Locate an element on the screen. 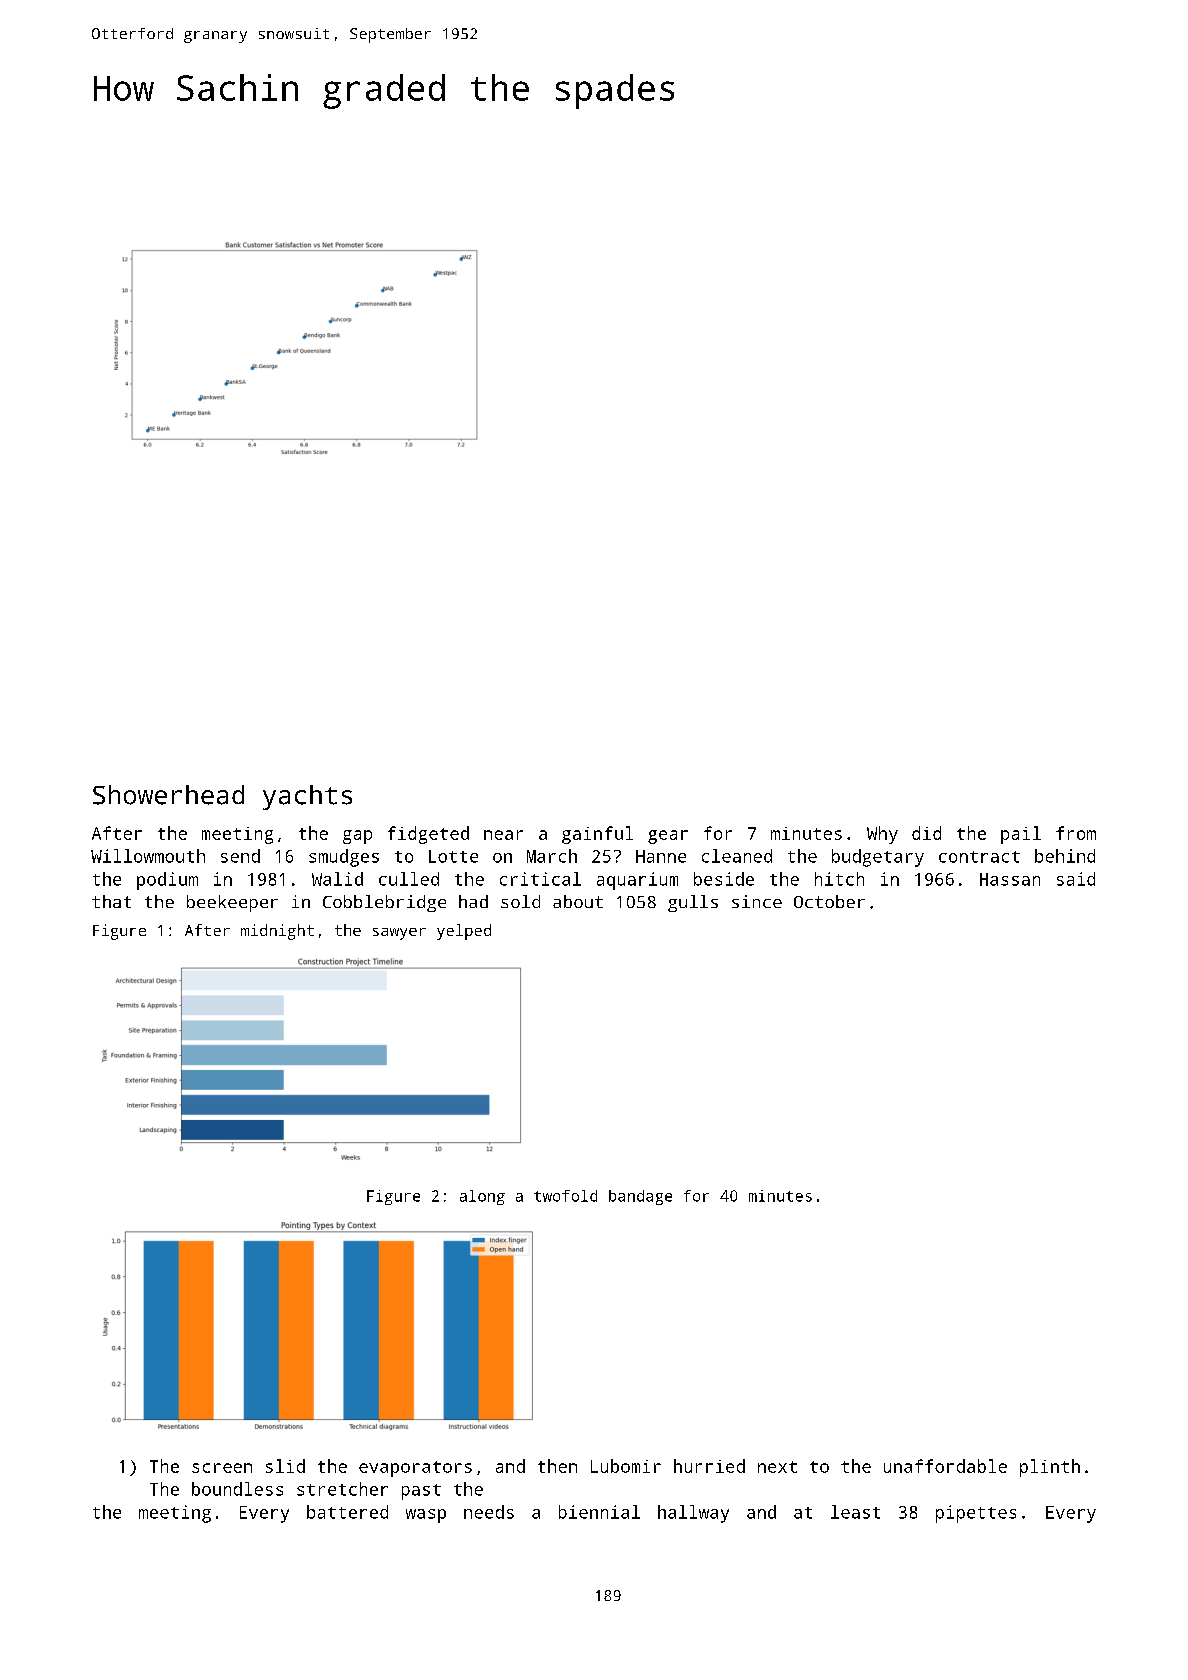 The image size is (1188, 1680). wasp is located at coordinates (426, 1516).
